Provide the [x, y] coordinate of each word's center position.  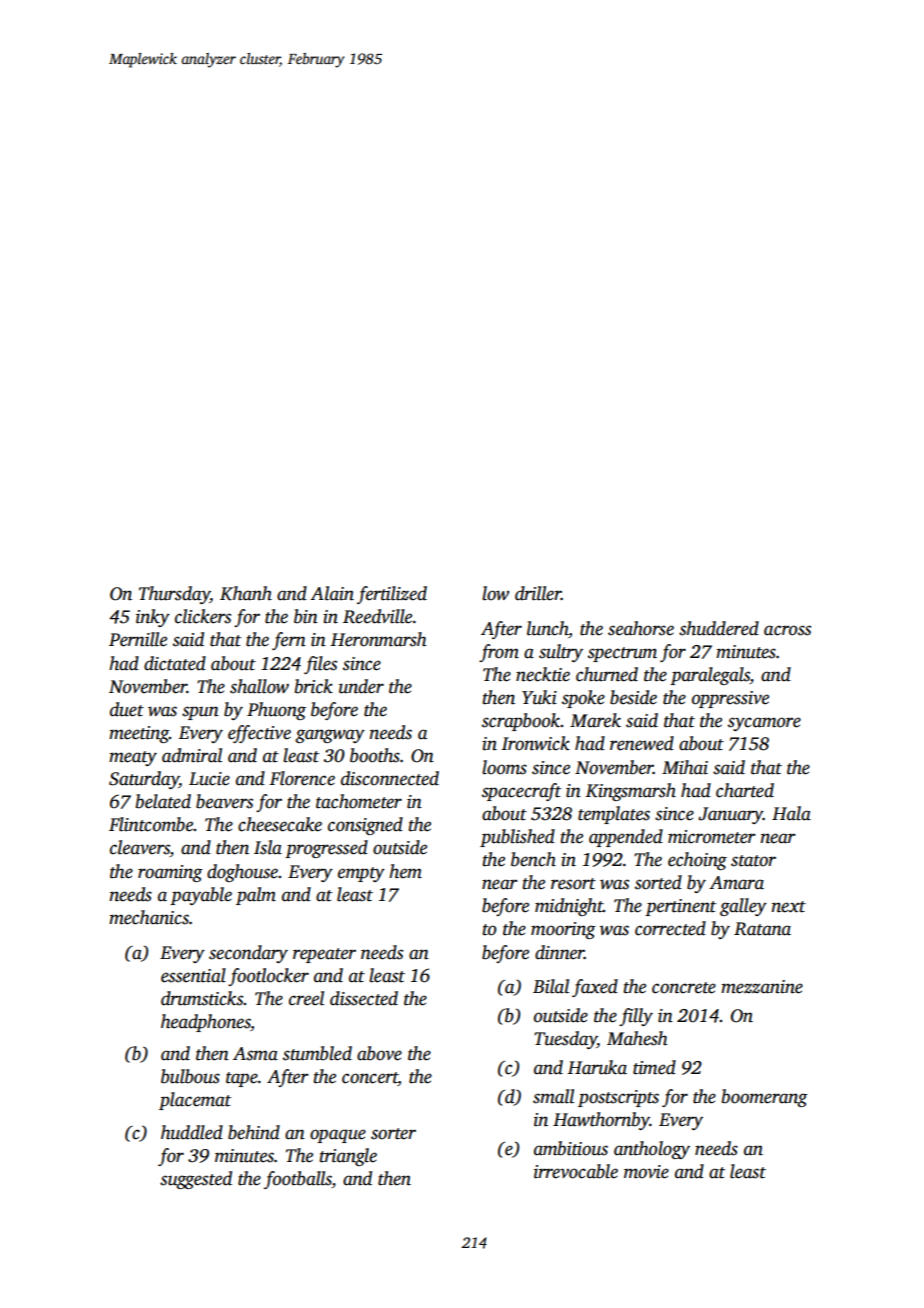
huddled [192, 1132]
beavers [224, 801]
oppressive [730, 699]
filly [636, 1017]
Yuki [539, 697]
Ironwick [535, 743]
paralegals [710, 676]
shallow [259, 686]
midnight [569, 907]
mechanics [149, 917]
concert [370, 1079]
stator [753, 861]
